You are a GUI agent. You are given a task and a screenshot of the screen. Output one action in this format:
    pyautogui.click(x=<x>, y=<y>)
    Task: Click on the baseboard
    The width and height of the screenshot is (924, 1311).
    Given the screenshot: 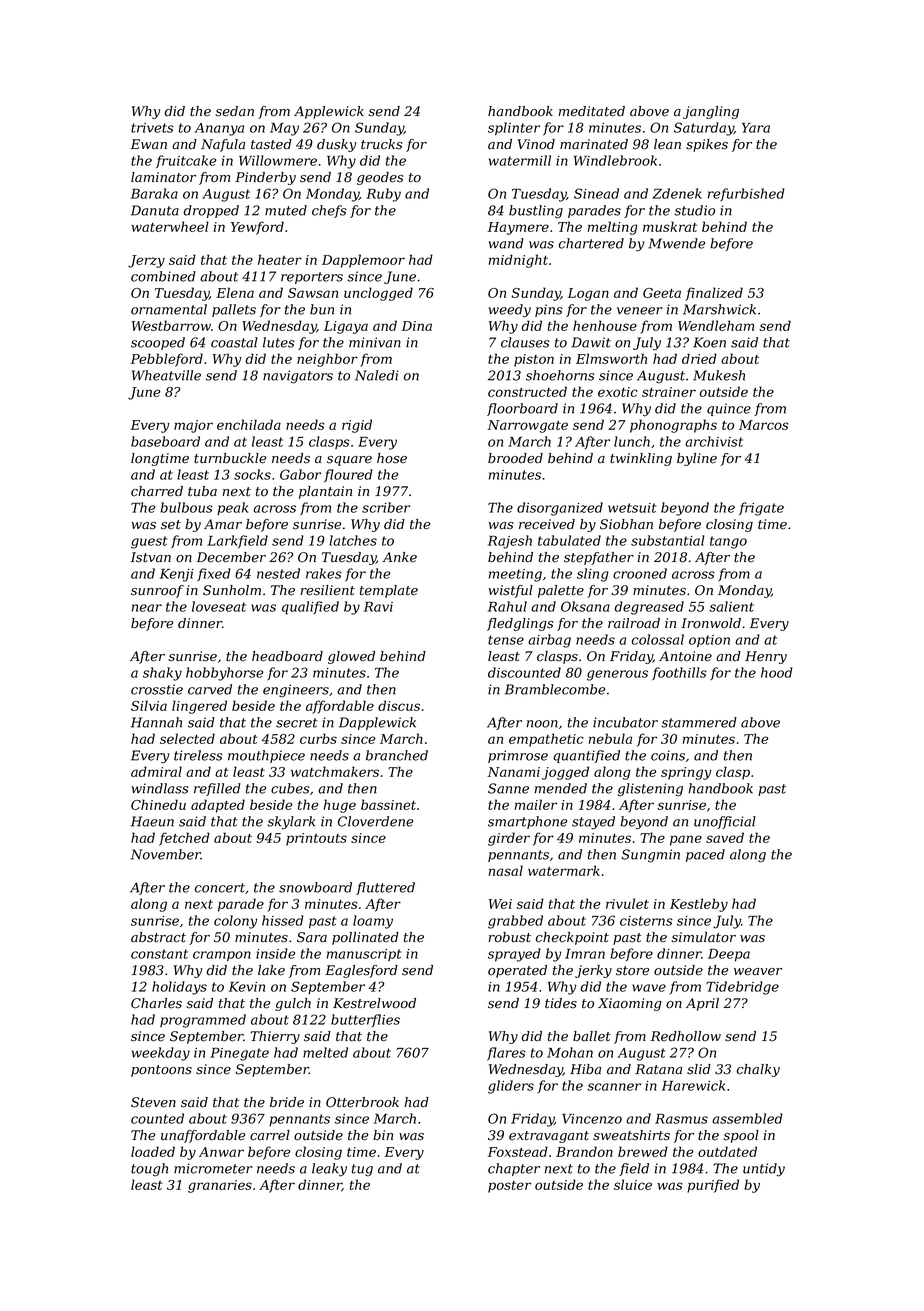 What is the action you would take?
    pyautogui.click(x=165, y=441)
